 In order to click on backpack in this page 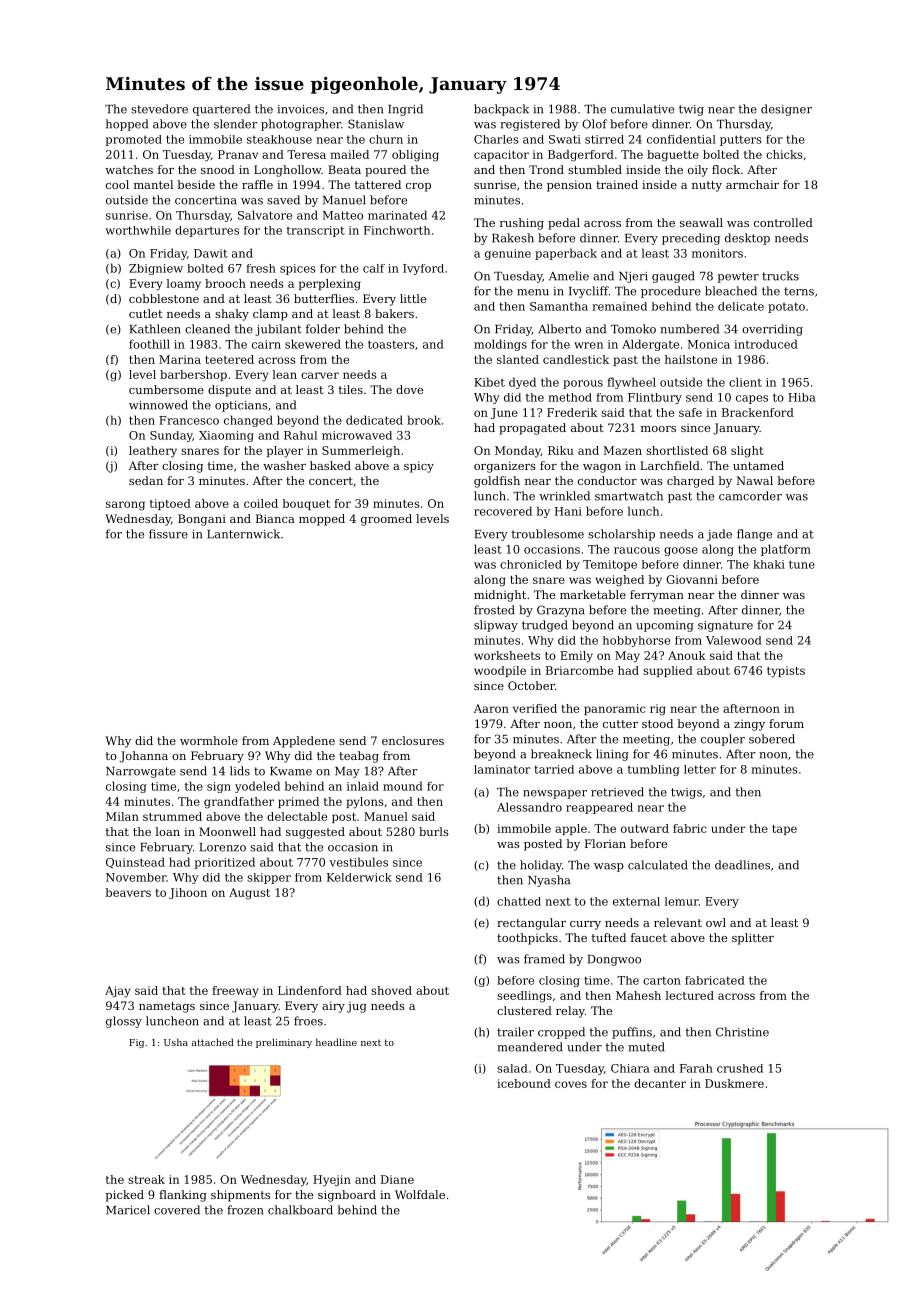, I will do `click(501, 110)`.
